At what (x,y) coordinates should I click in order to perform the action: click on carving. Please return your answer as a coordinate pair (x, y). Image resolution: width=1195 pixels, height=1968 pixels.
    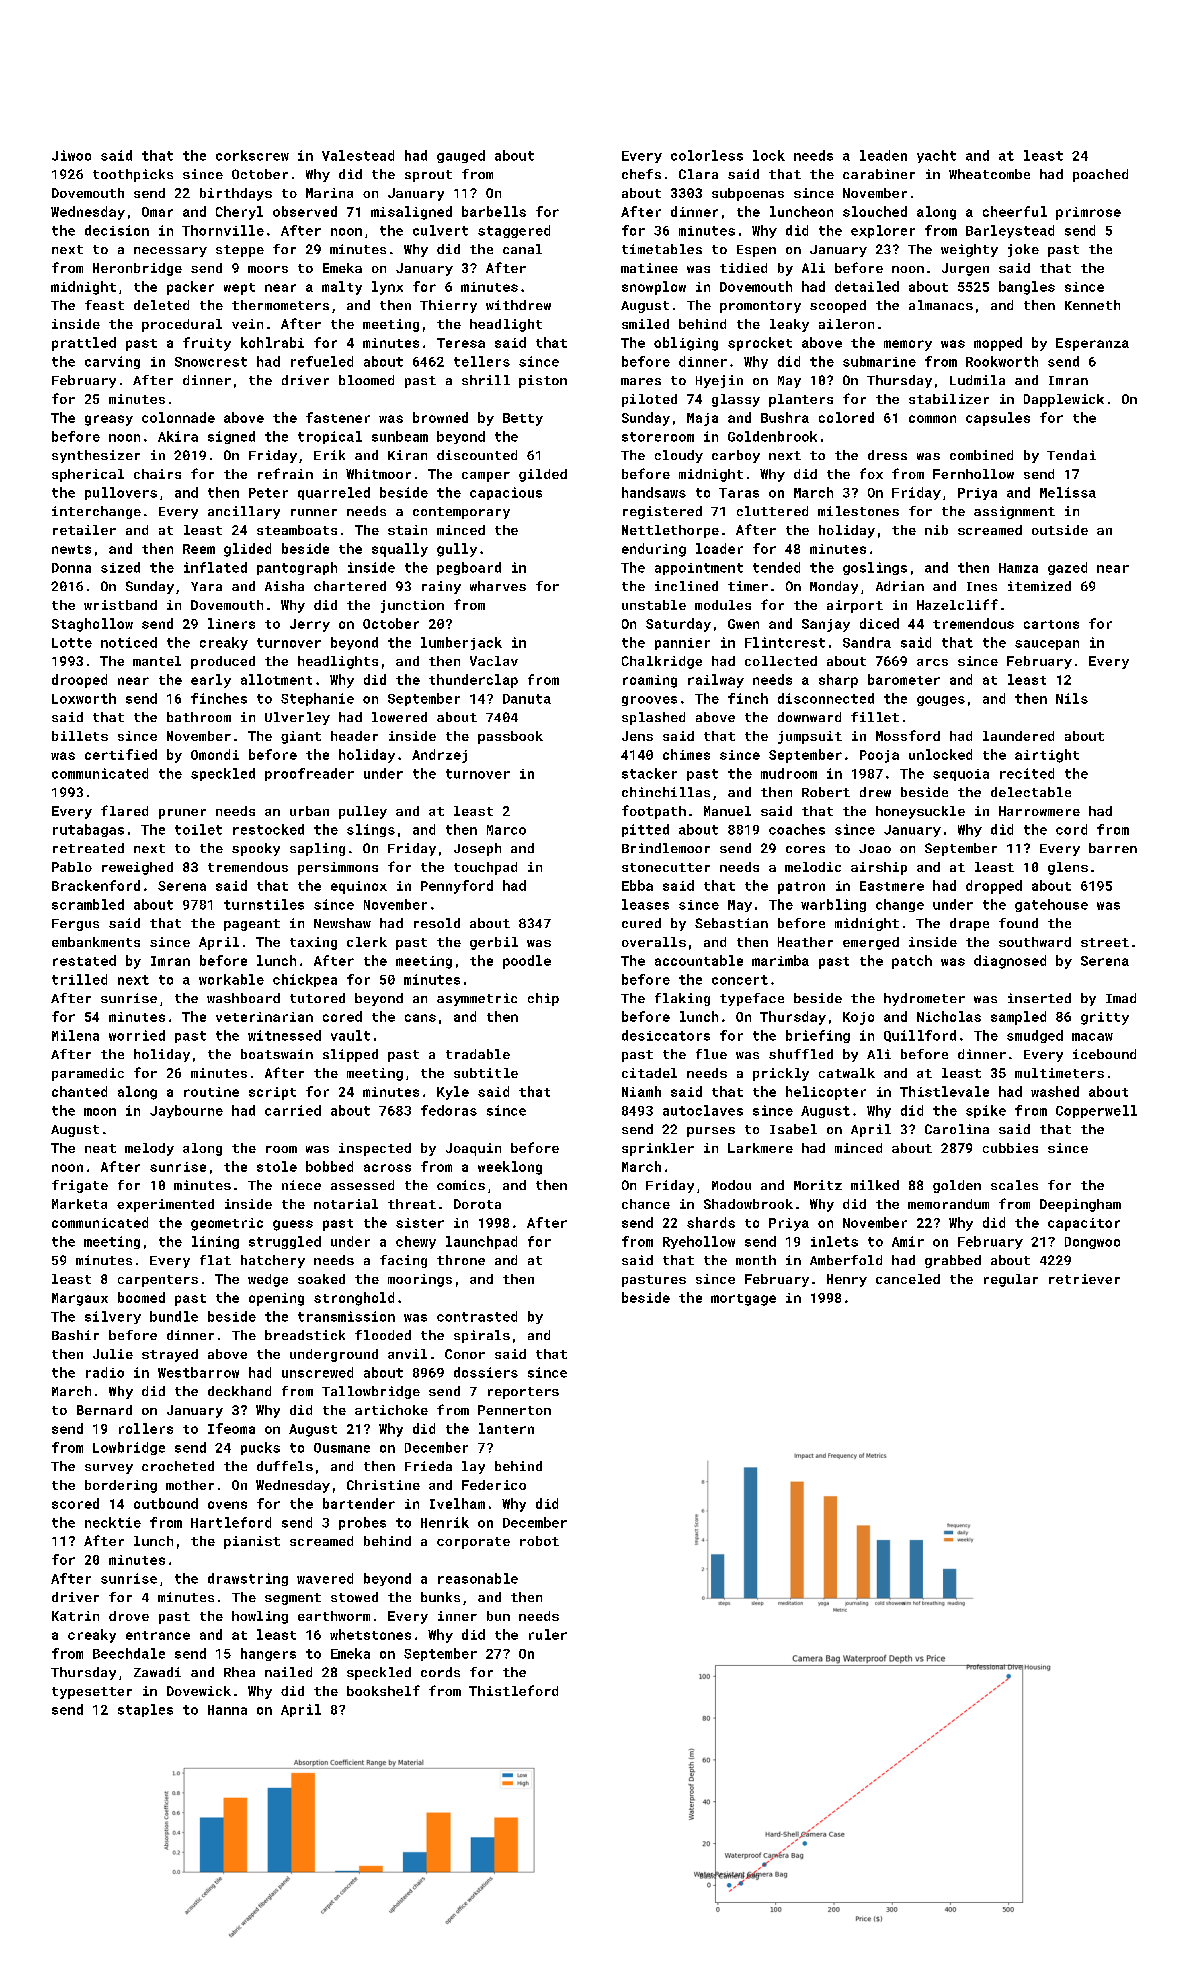
    Looking at the image, I should click on (112, 362).
